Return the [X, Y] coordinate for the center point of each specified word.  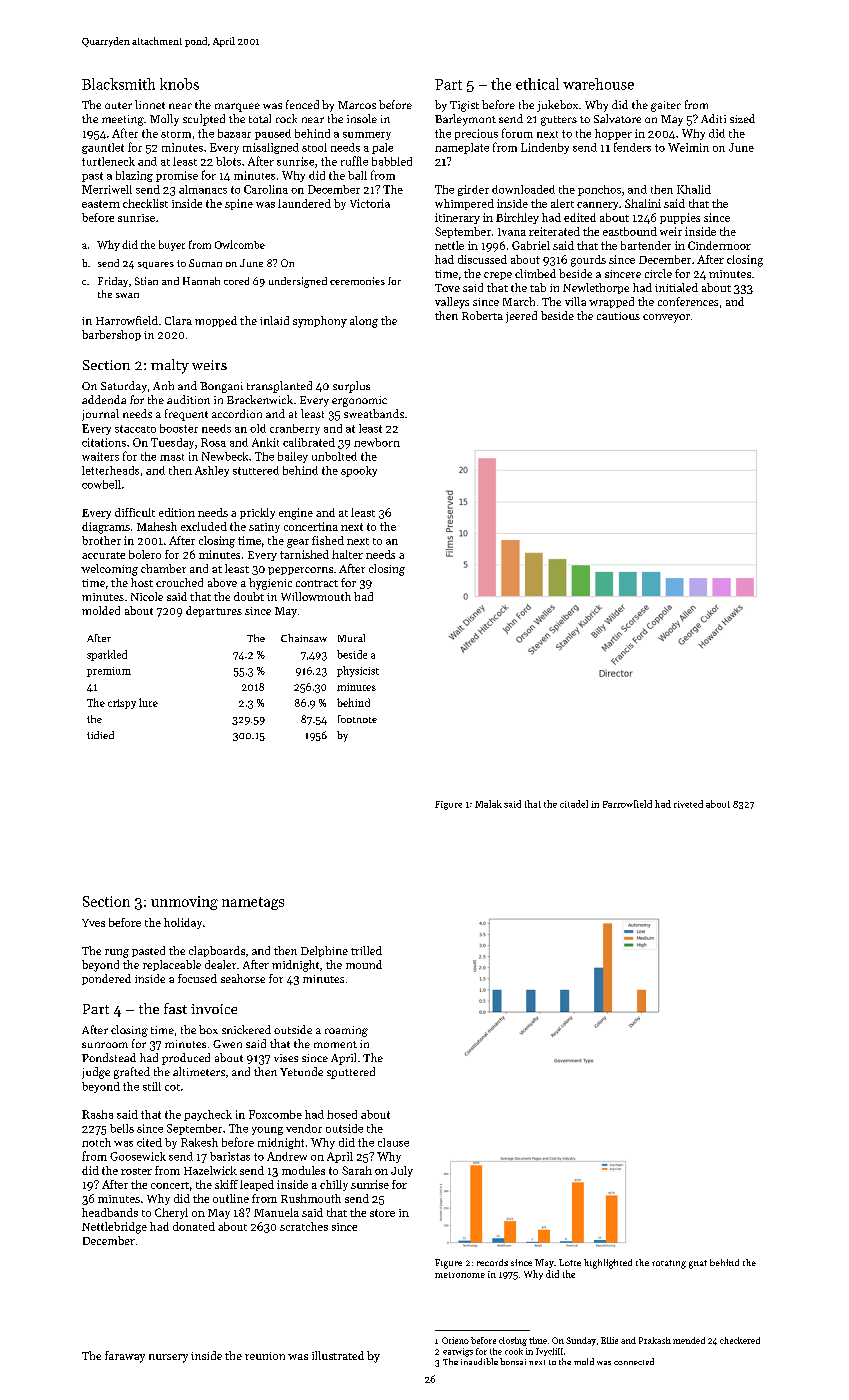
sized [742, 118]
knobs [179, 84]
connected [634, 1361]
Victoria [370, 203]
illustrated [338, 1355]
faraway [125, 1357]
